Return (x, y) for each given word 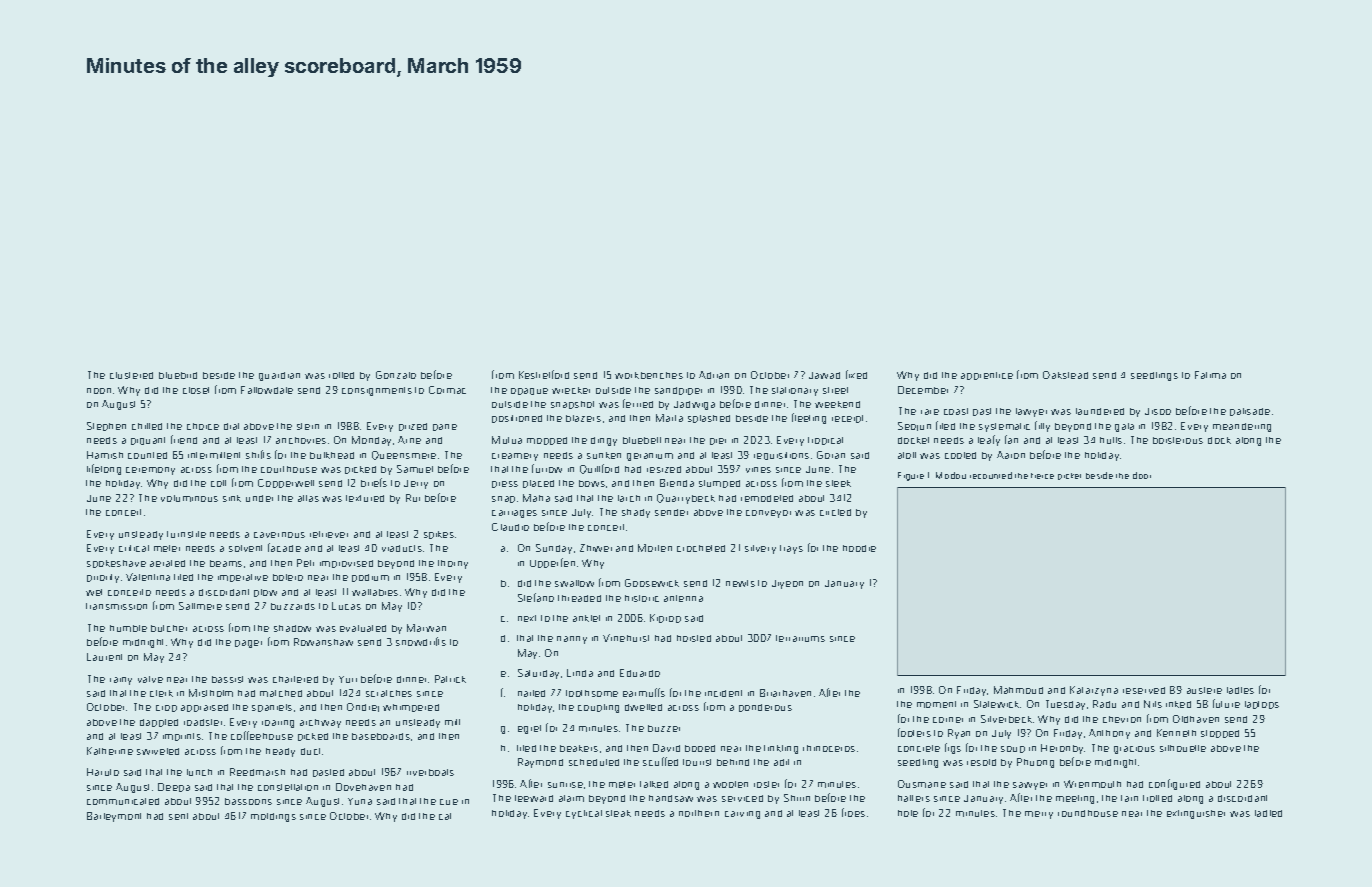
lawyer (1031, 412)
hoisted (694, 638)
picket (1069, 476)
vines (758, 470)
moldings (273, 817)
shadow (292, 628)
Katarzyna (1094, 691)
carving (742, 815)
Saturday (538, 674)
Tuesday (1065, 705)
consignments (377, 391)
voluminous (189, 498)
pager (248, 644)
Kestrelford (544, 374)
